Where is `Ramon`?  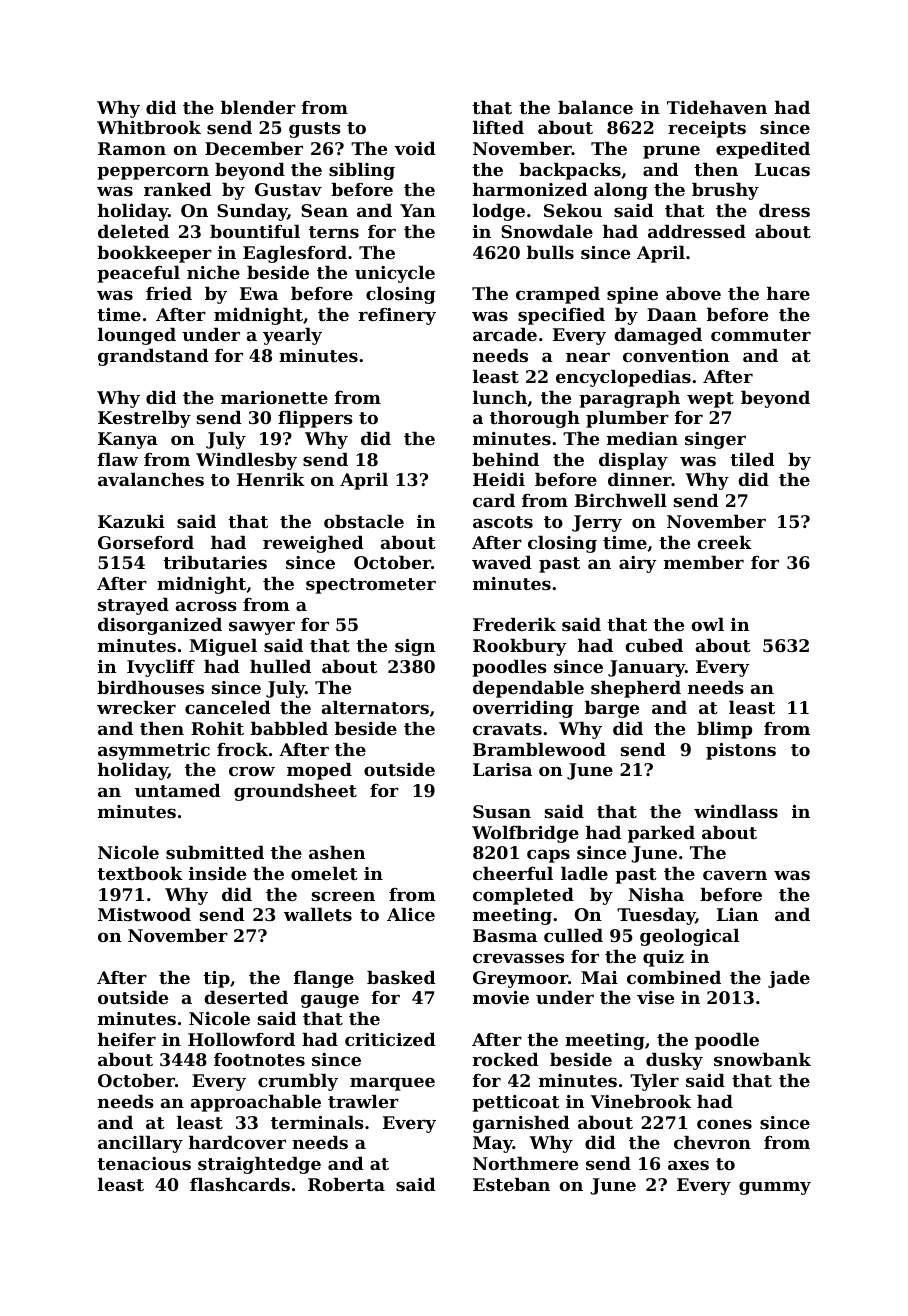 Ramon is located at coordinates (132, 148).
